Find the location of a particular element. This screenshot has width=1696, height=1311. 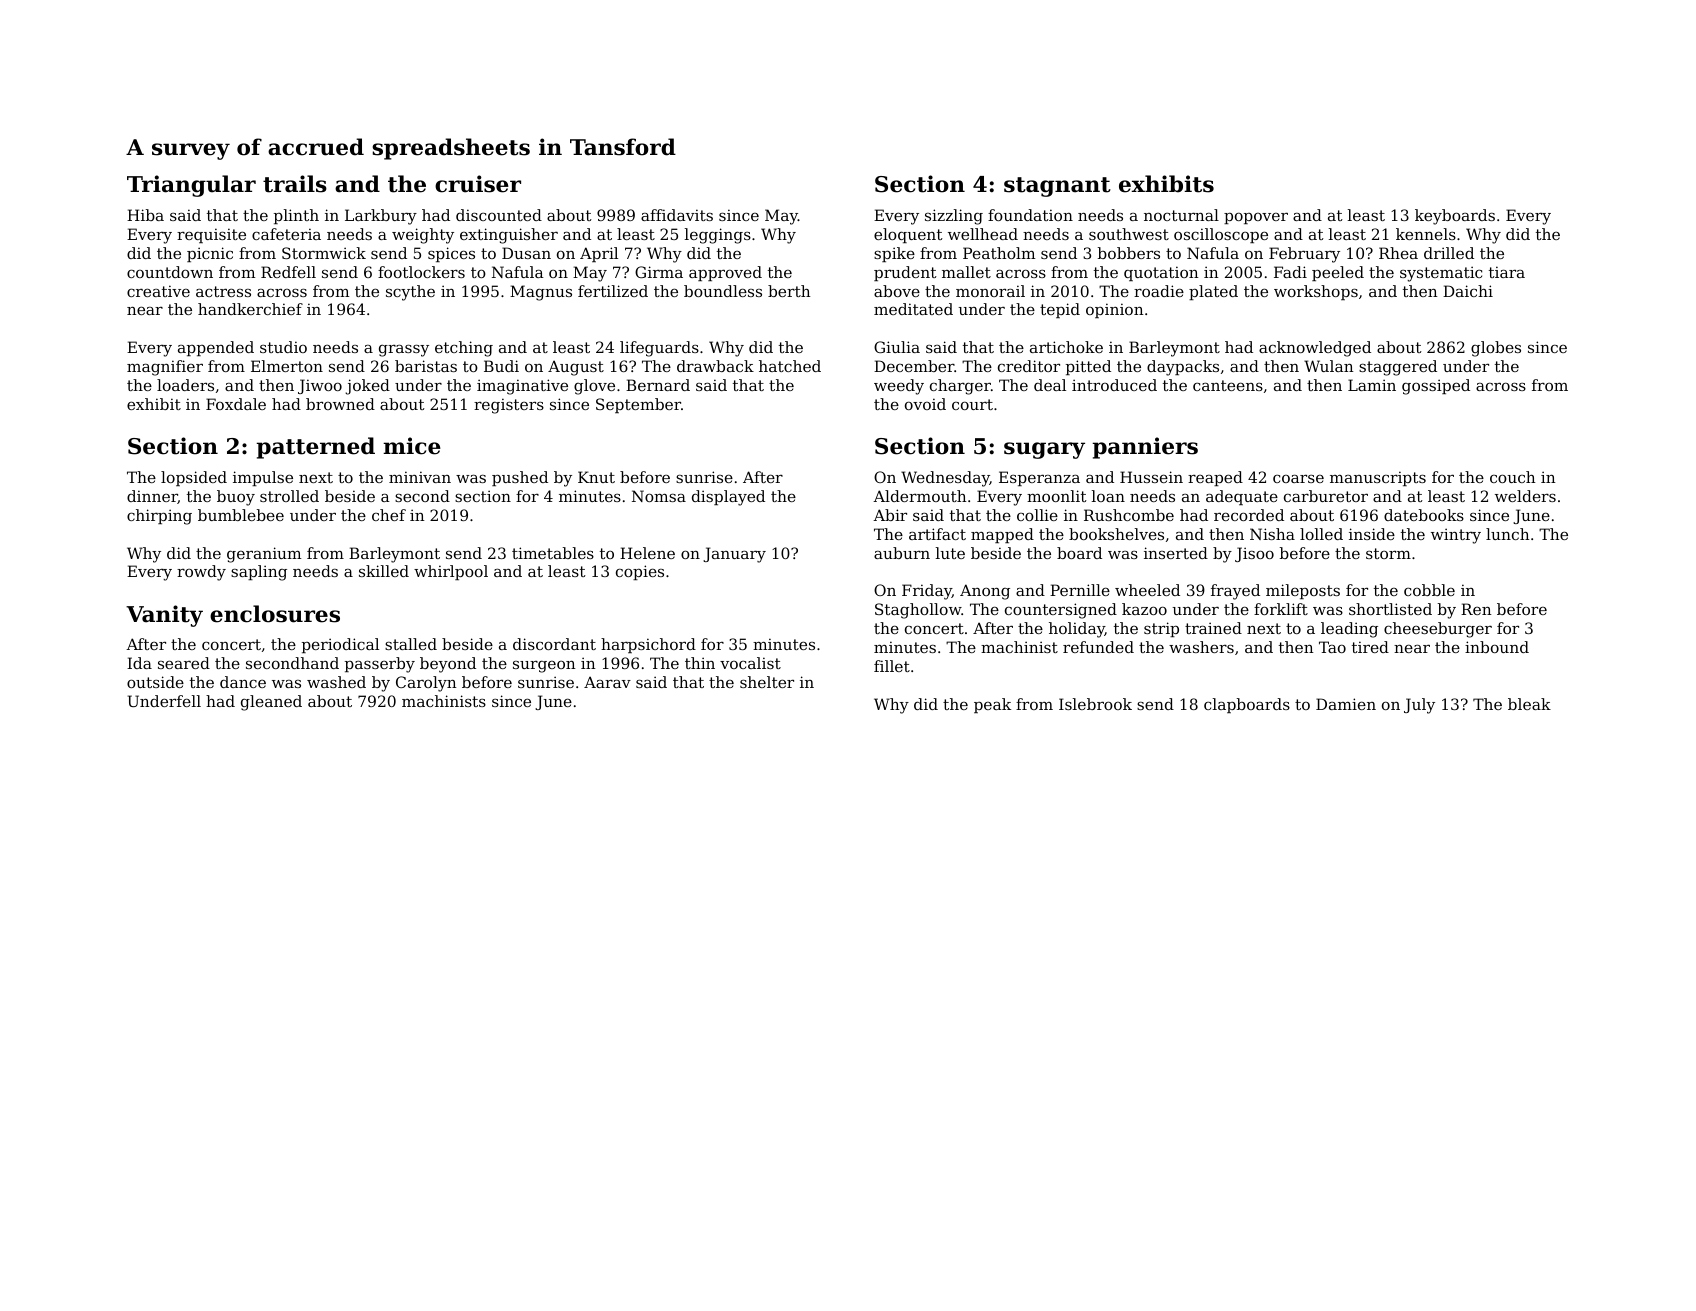

inside is located at coordinates (1372, 534).
